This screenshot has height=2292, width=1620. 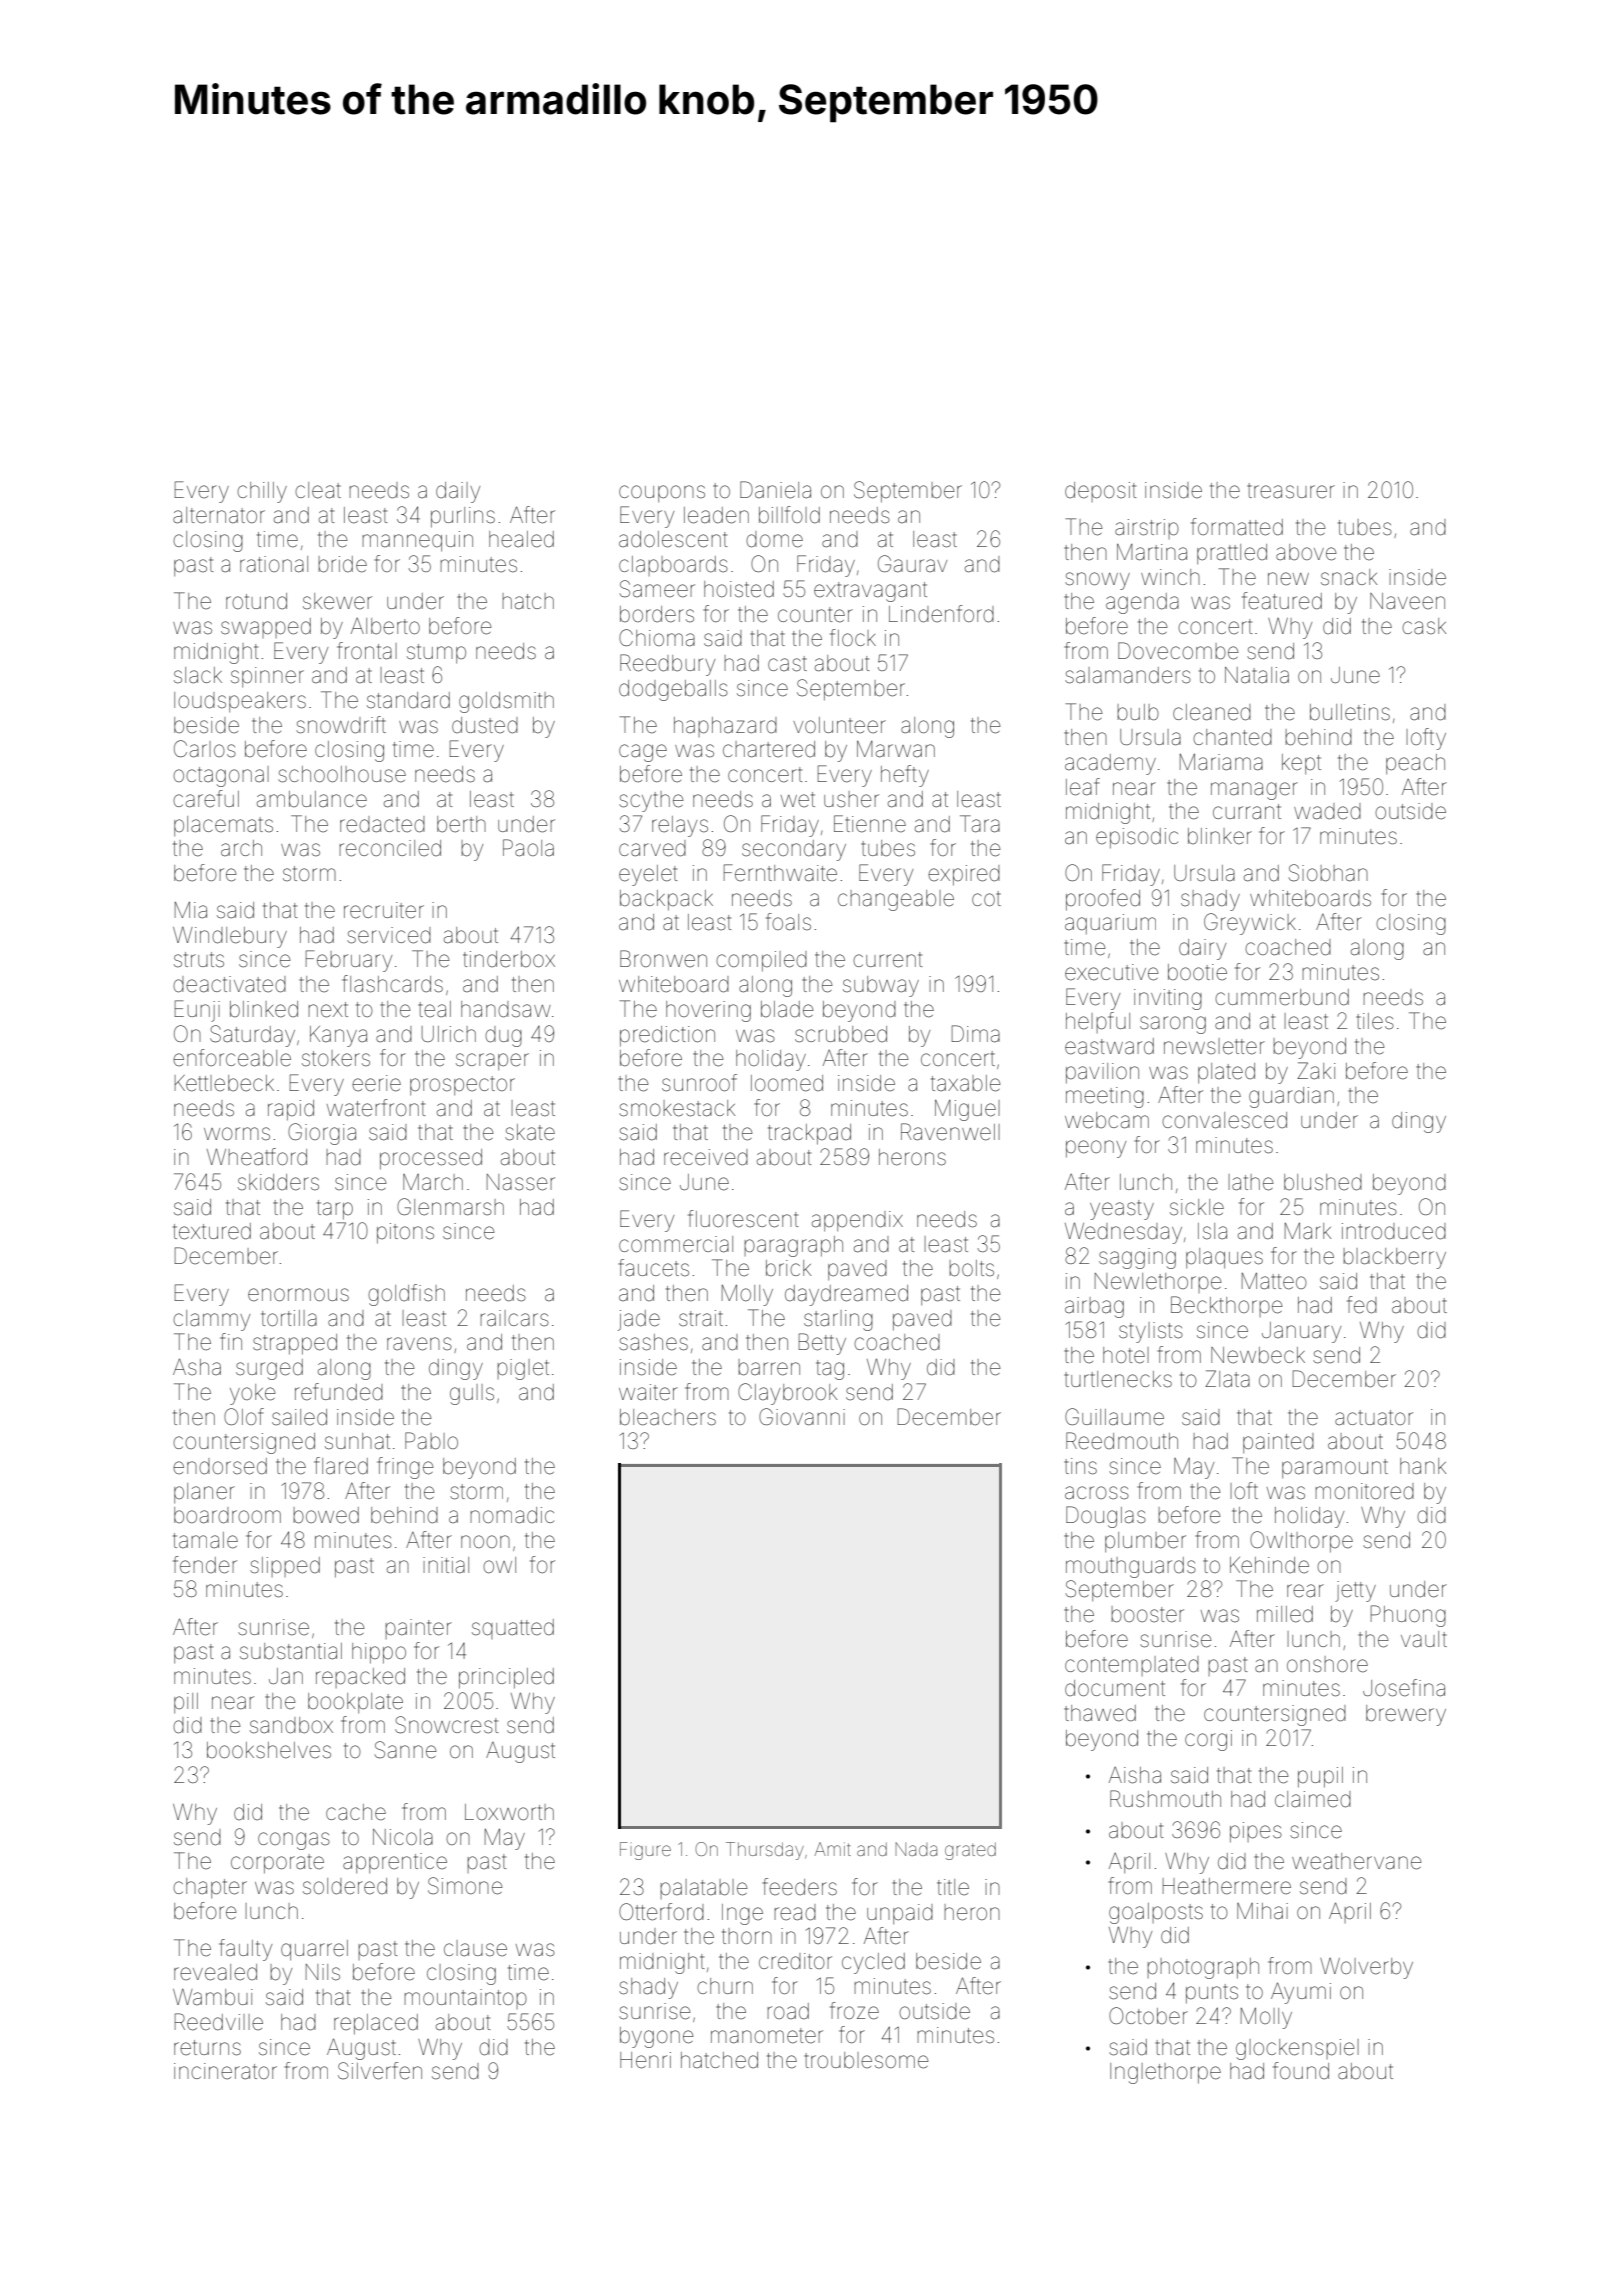 What do you see at coordinates (512, 1515) in the screenshot?
I see `nomadic` at bounding box center [512, 1515].
